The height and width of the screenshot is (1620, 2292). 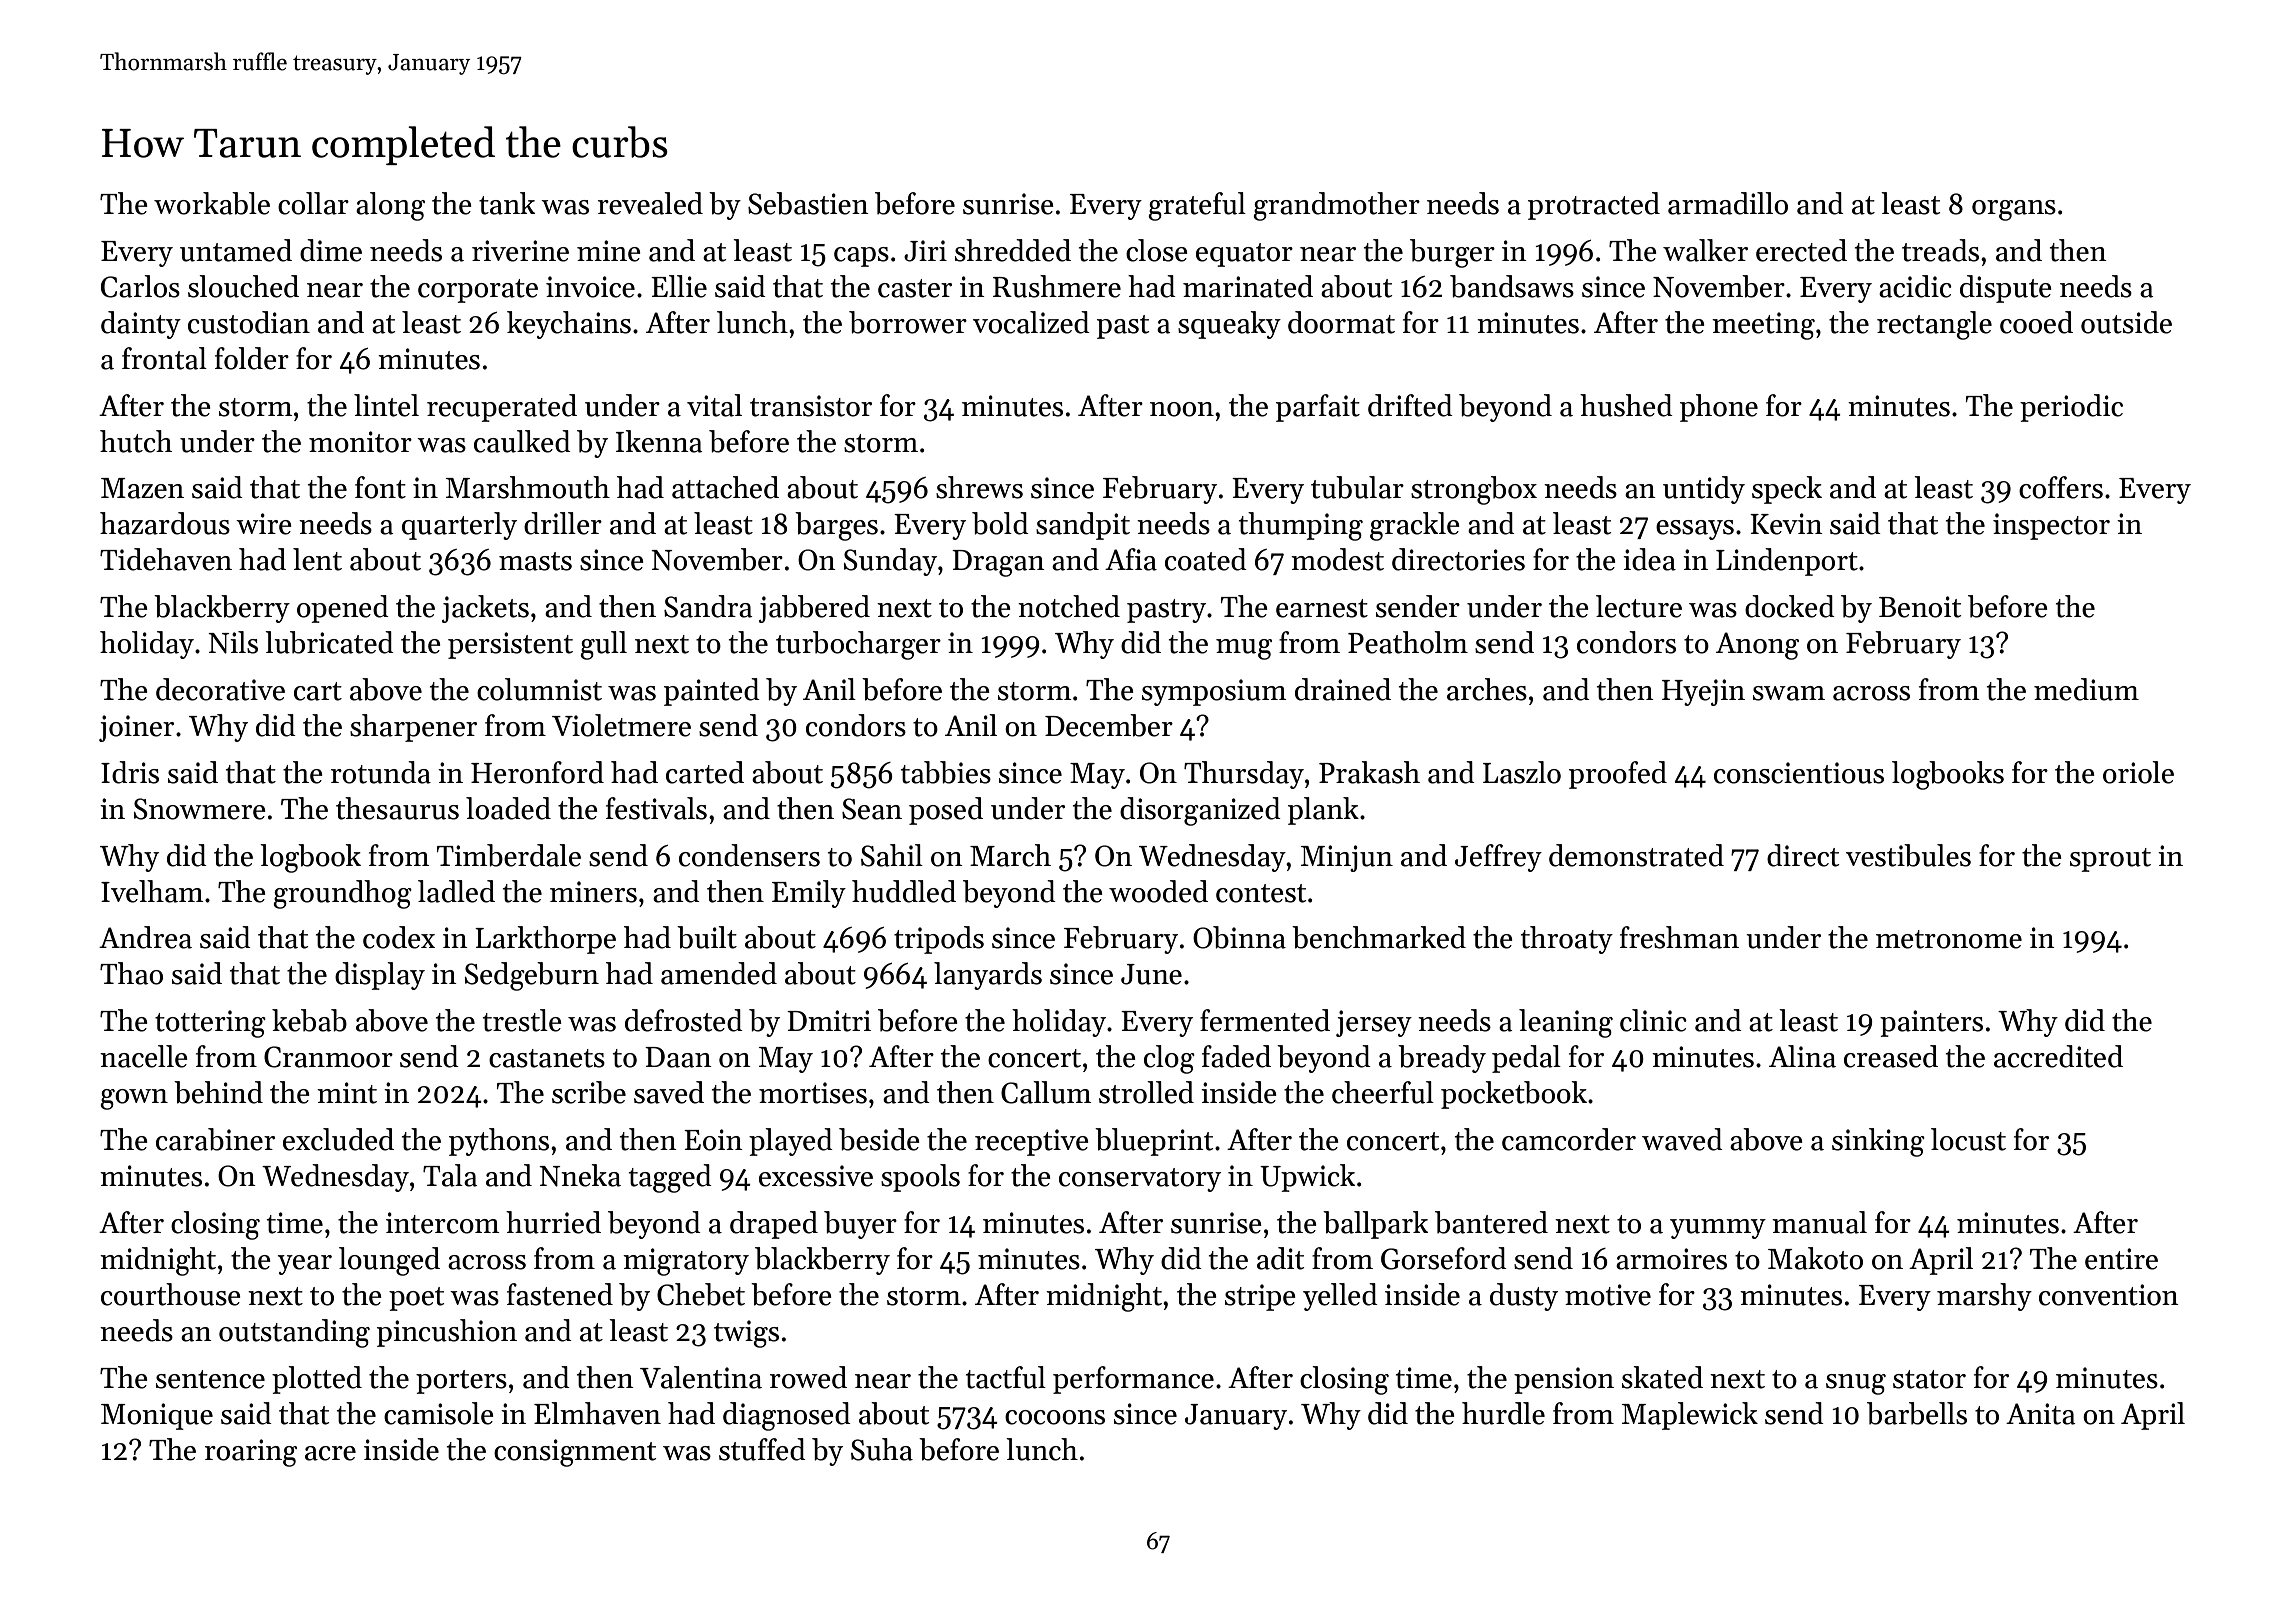 I want to click on twigs, so click(x=746, y=1334).
